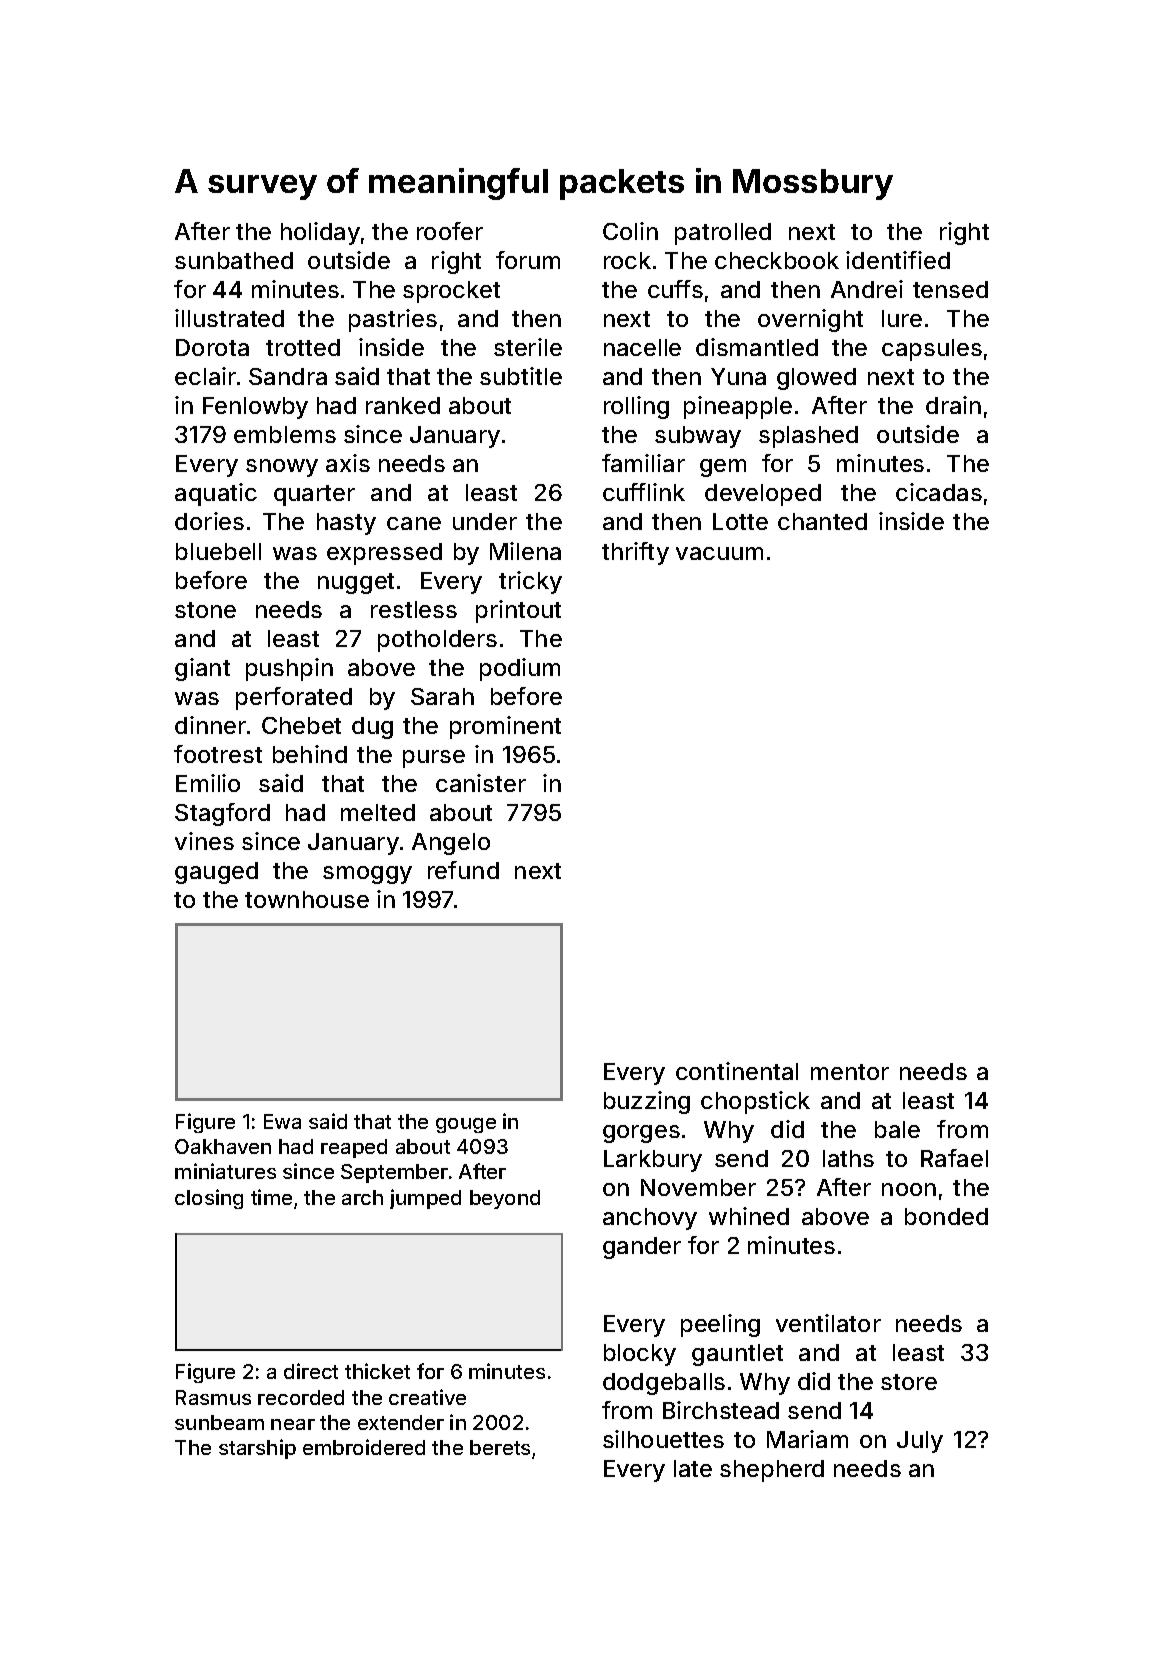 Image resolution: width=1165 pixels, height=1654 pixels. What do you see at coordinates (364, 1447) in the screenshot?
I see `embroidered` at bounding box center [364, 1447].
